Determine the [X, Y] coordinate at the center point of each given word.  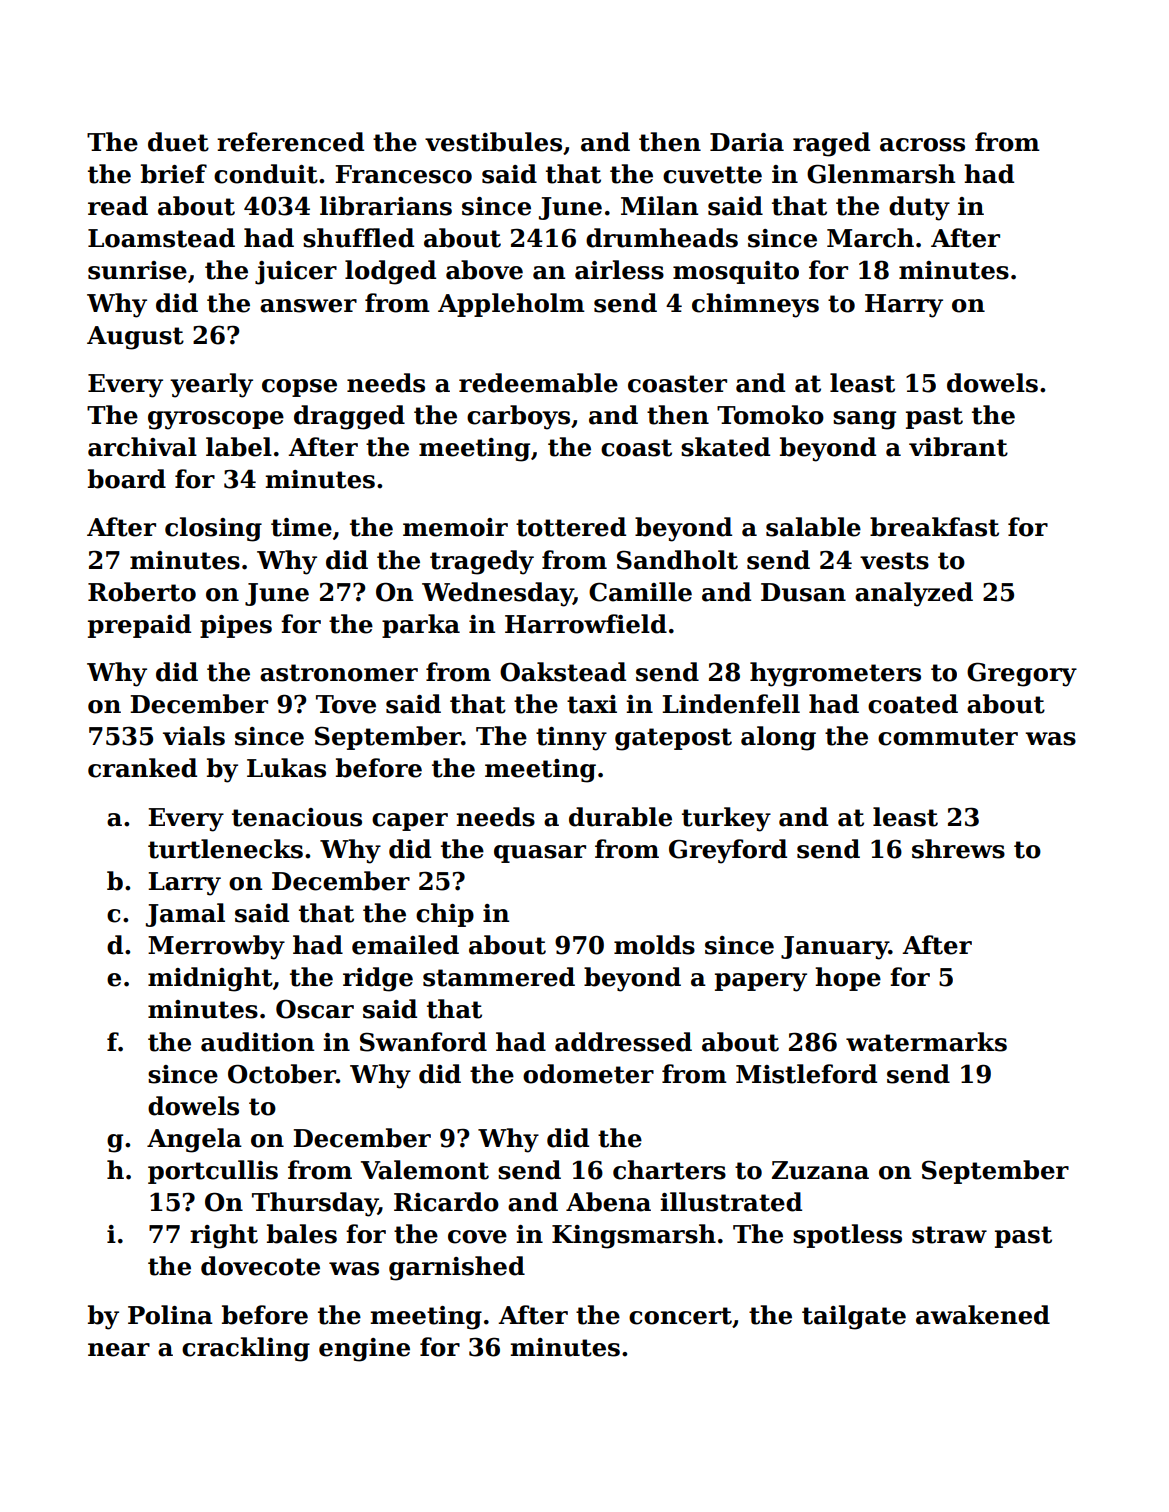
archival [142, 447]
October [282, 1074]
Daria [747, 142]
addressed [623, 1042]
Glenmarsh [881, 174]
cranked [142, 768]
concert [680, 1316]
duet [178, 142]
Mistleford [806, 1074]
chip [445, 915]
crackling [246, 1349]
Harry [904, 306]
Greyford [728, 851]
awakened [983, 1315]
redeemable [538, 383]
